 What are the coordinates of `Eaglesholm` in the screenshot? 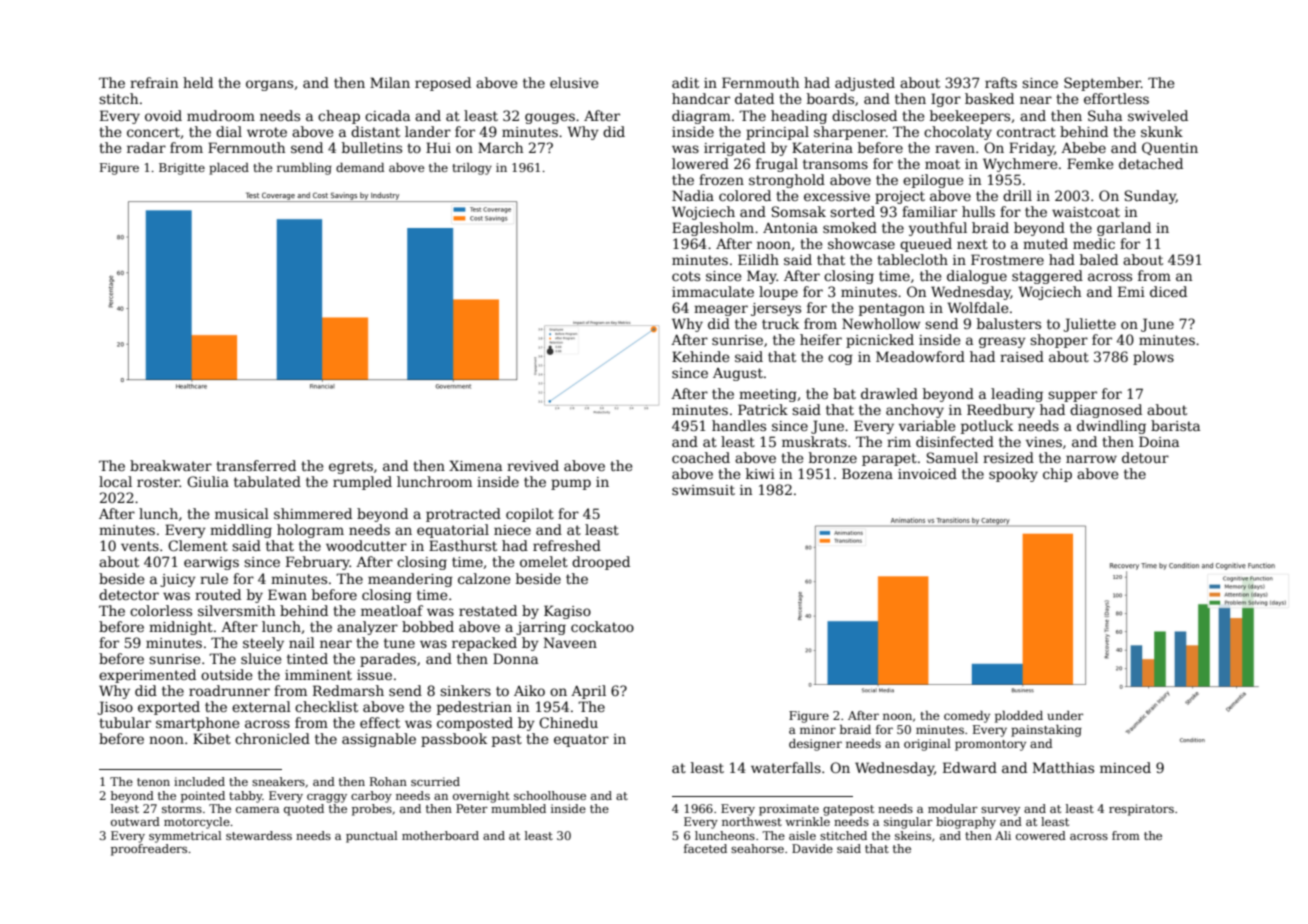 It's located at (713, 229).
